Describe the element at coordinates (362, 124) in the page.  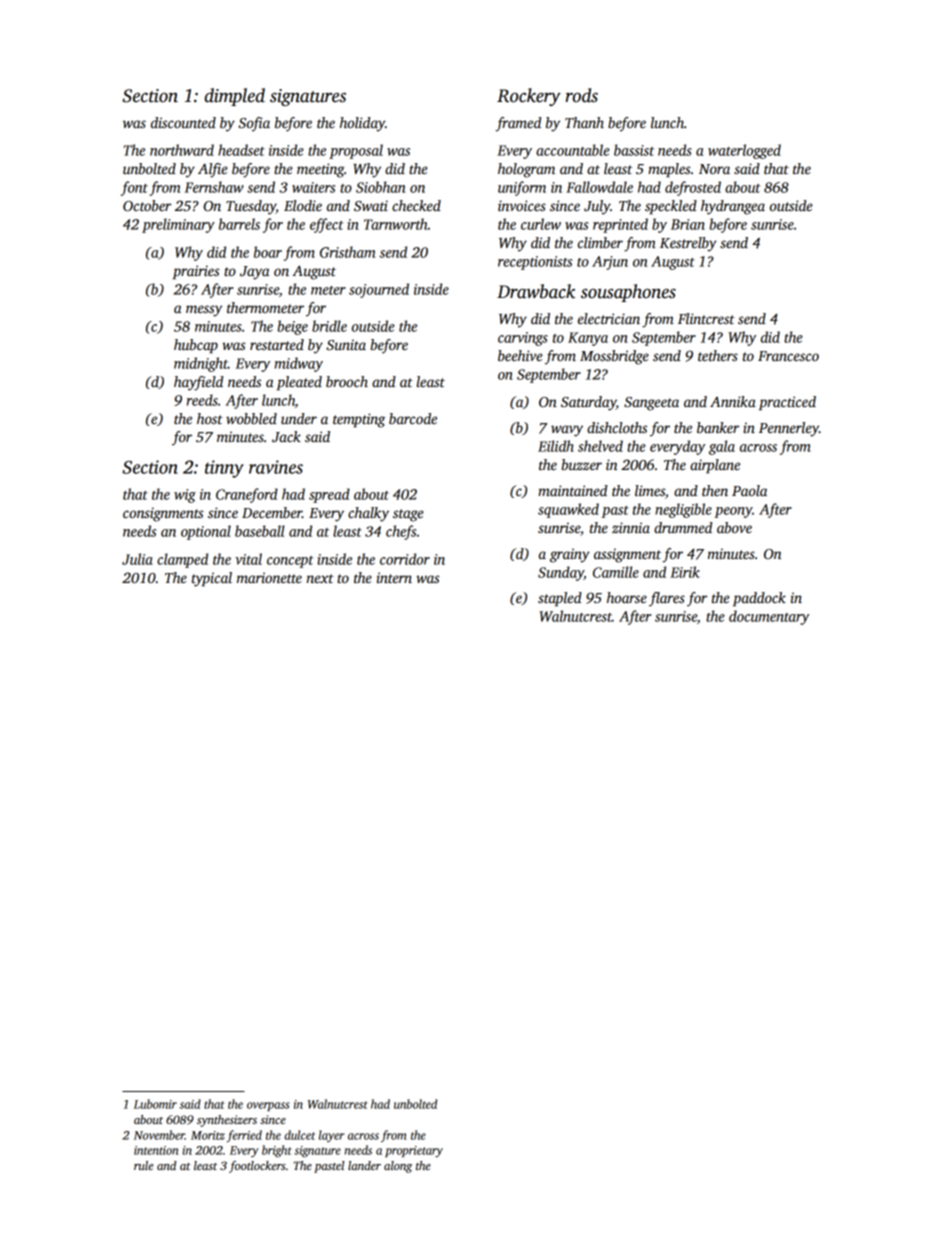
I see `holiday` at that location.
